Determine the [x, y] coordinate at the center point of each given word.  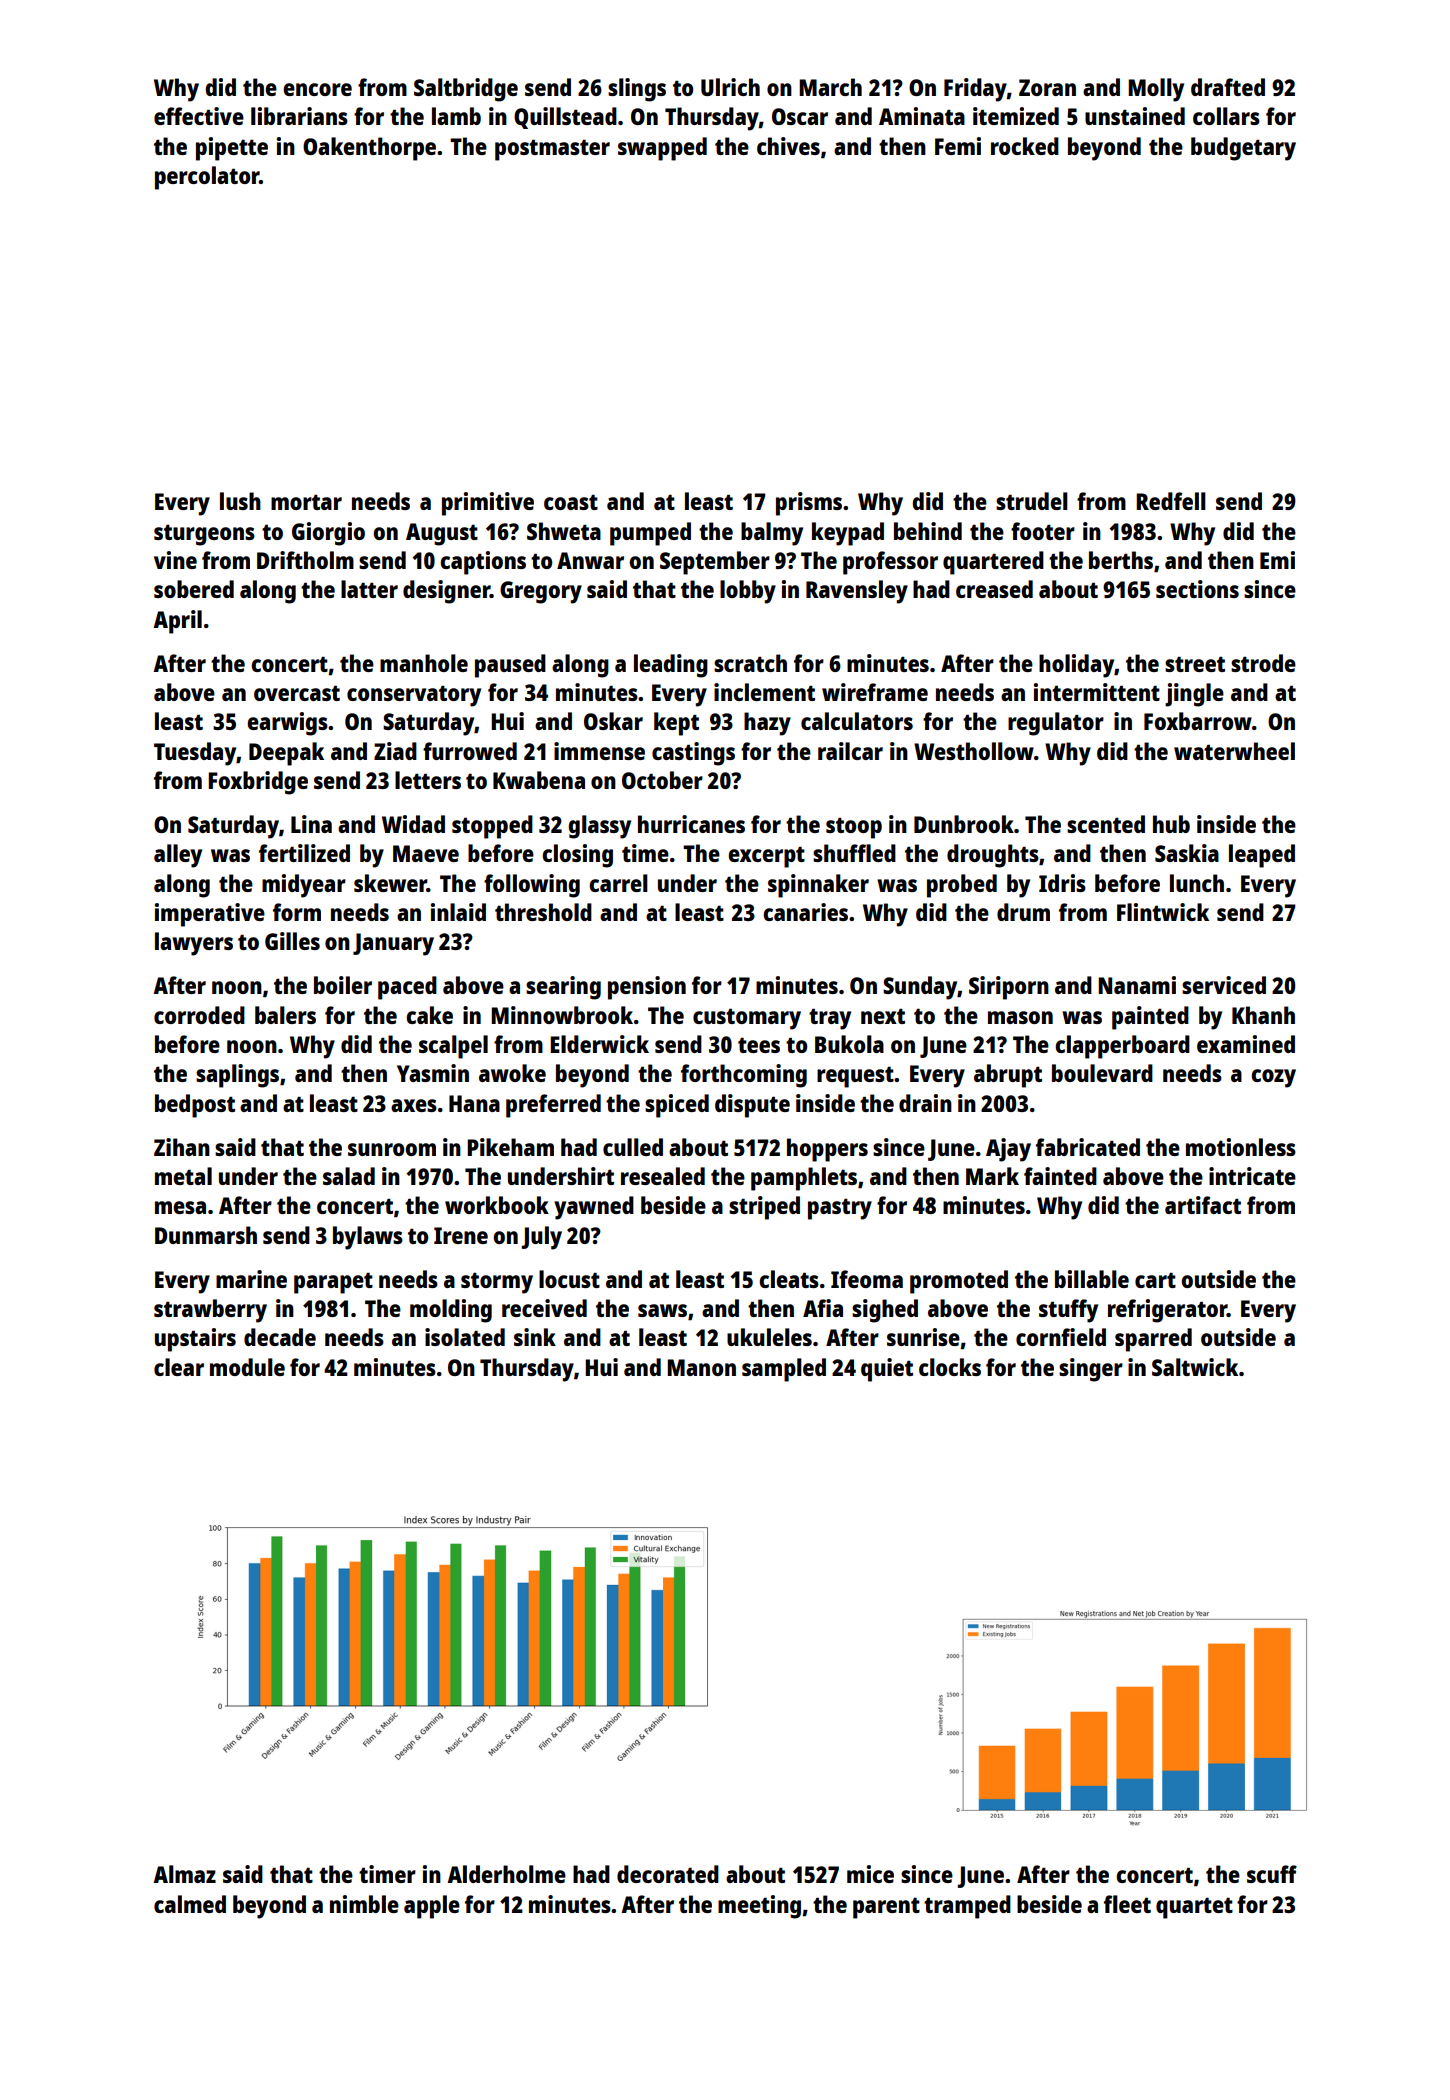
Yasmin [433, 1073]
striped [764, 1208]
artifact [1203, 1205]
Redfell [1171, 501]
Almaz [184, 1874]
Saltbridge [466, 90]
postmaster [552, 150]
